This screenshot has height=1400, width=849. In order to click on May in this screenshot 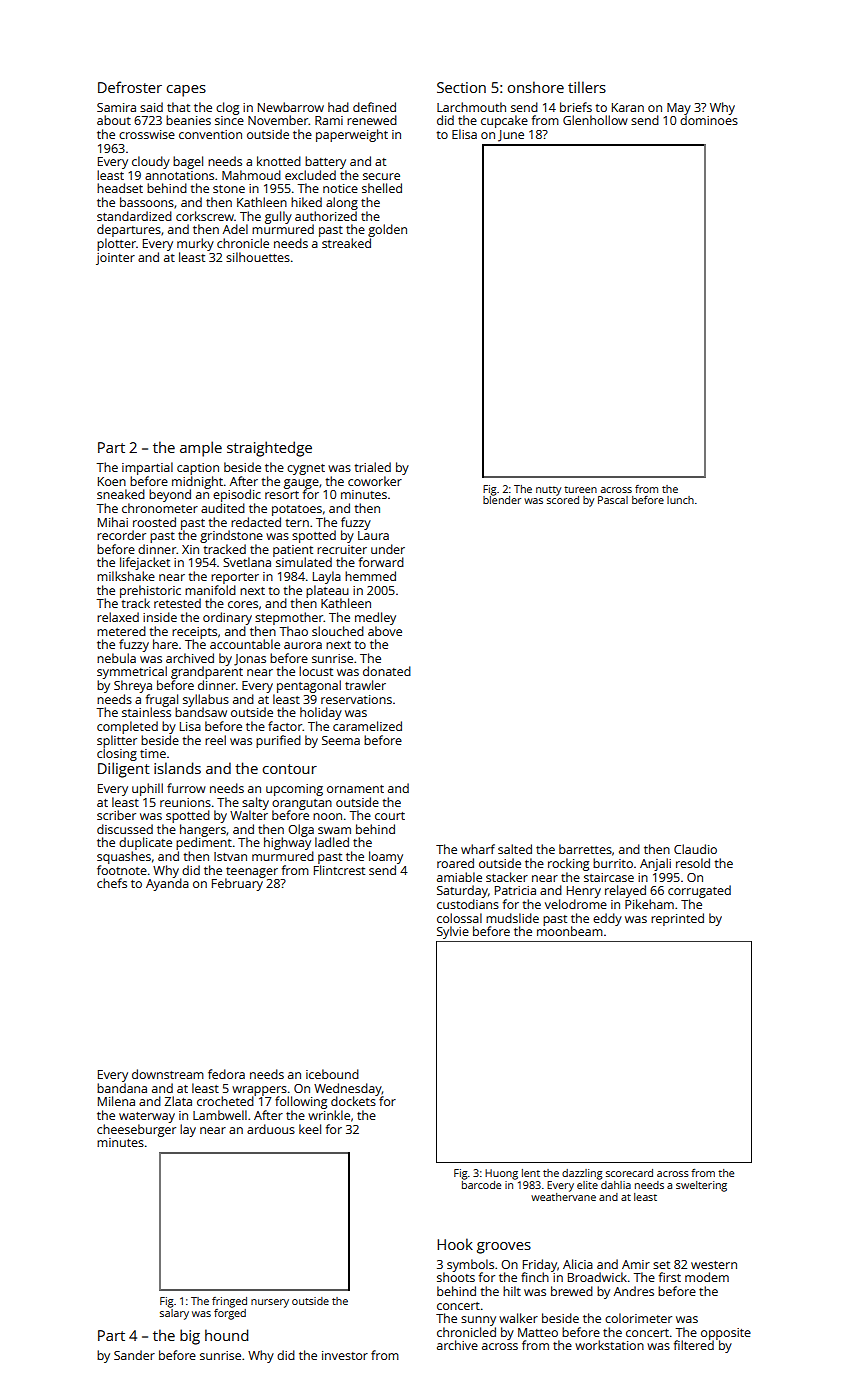, I will do `click(679, 109)`.
